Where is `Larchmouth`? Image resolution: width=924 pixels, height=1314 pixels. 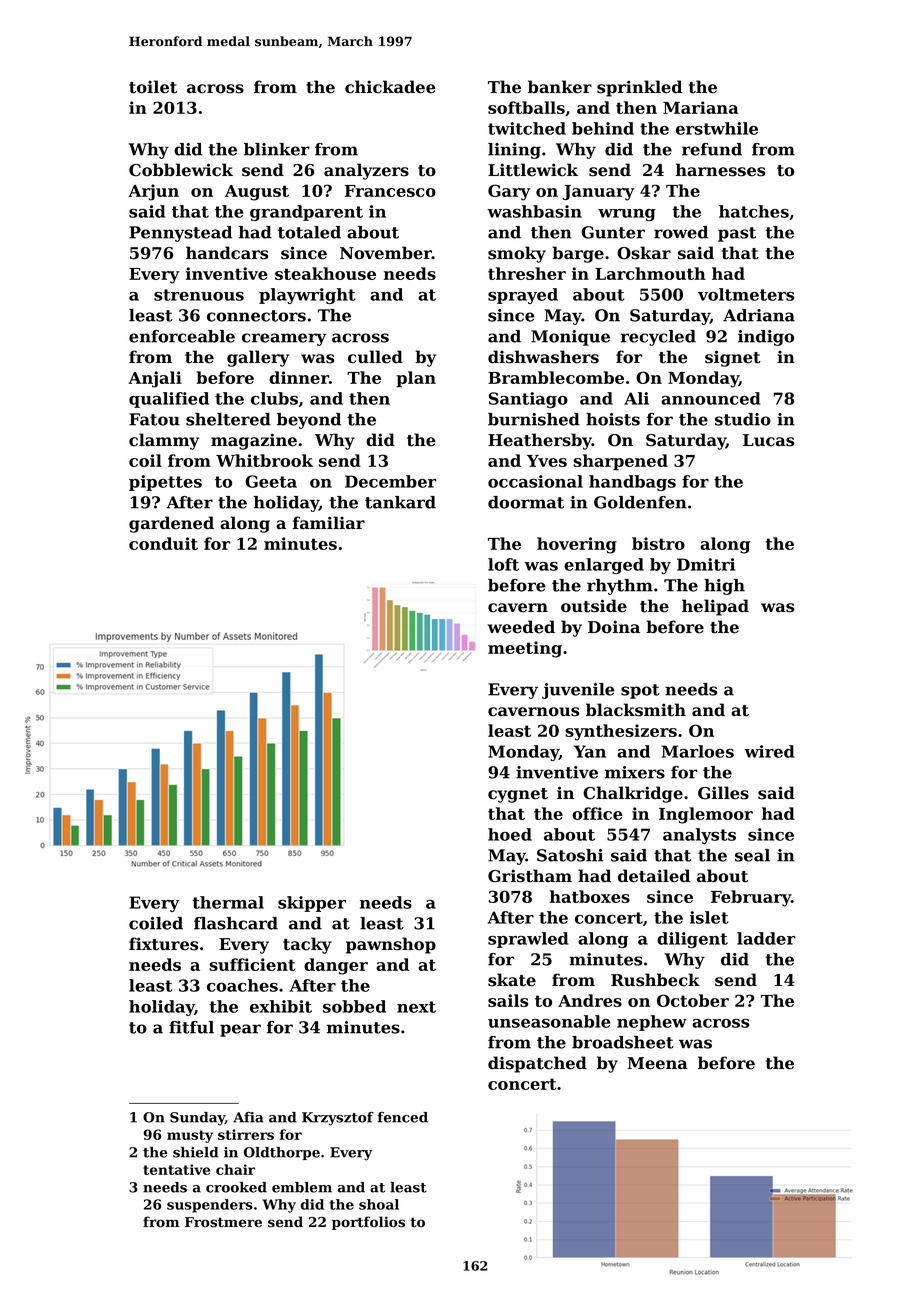 Larchmouth is located at coordinates (650, 273).
